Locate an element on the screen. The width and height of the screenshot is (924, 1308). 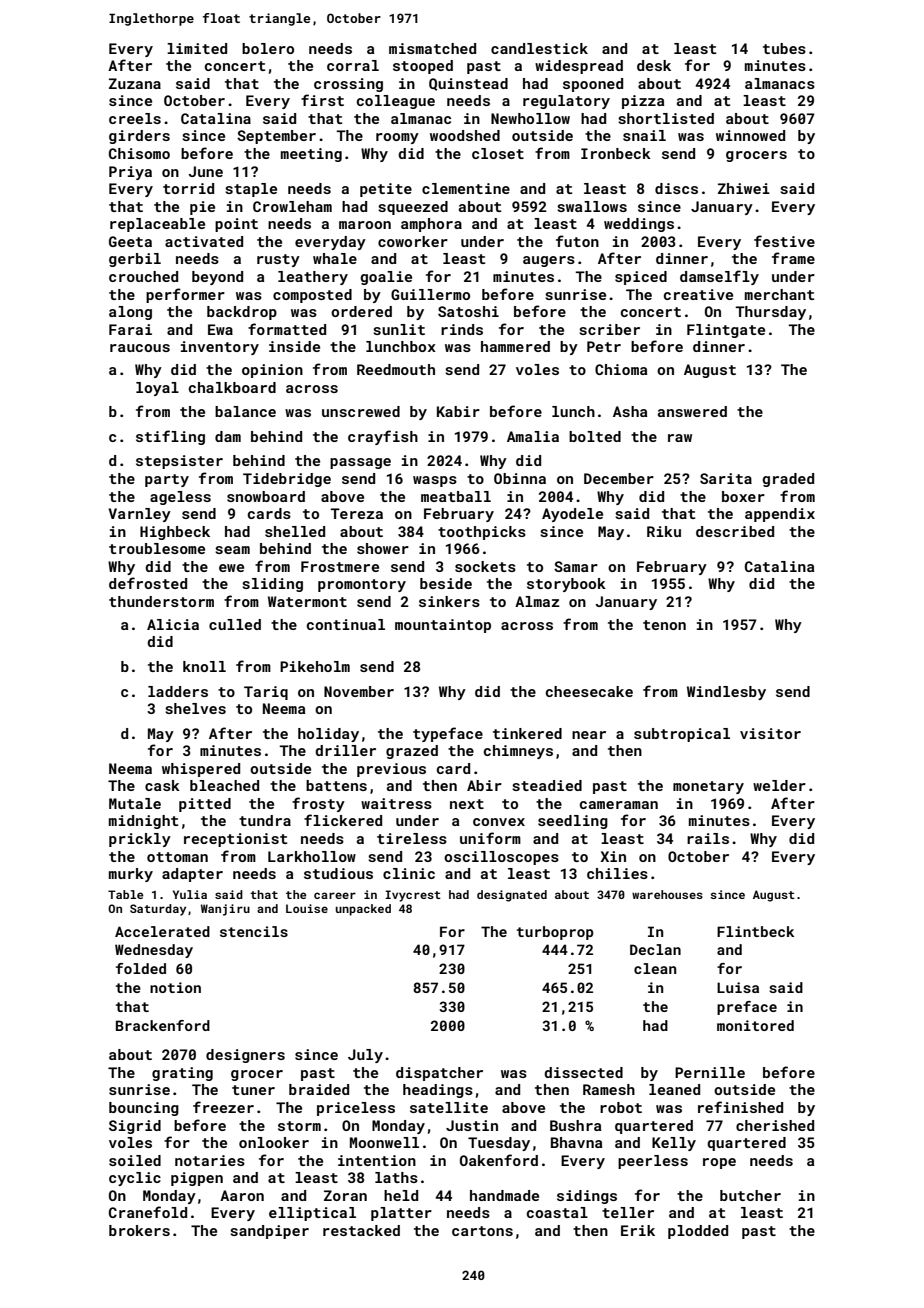
cherished is located at coordinates (775, 1125).
